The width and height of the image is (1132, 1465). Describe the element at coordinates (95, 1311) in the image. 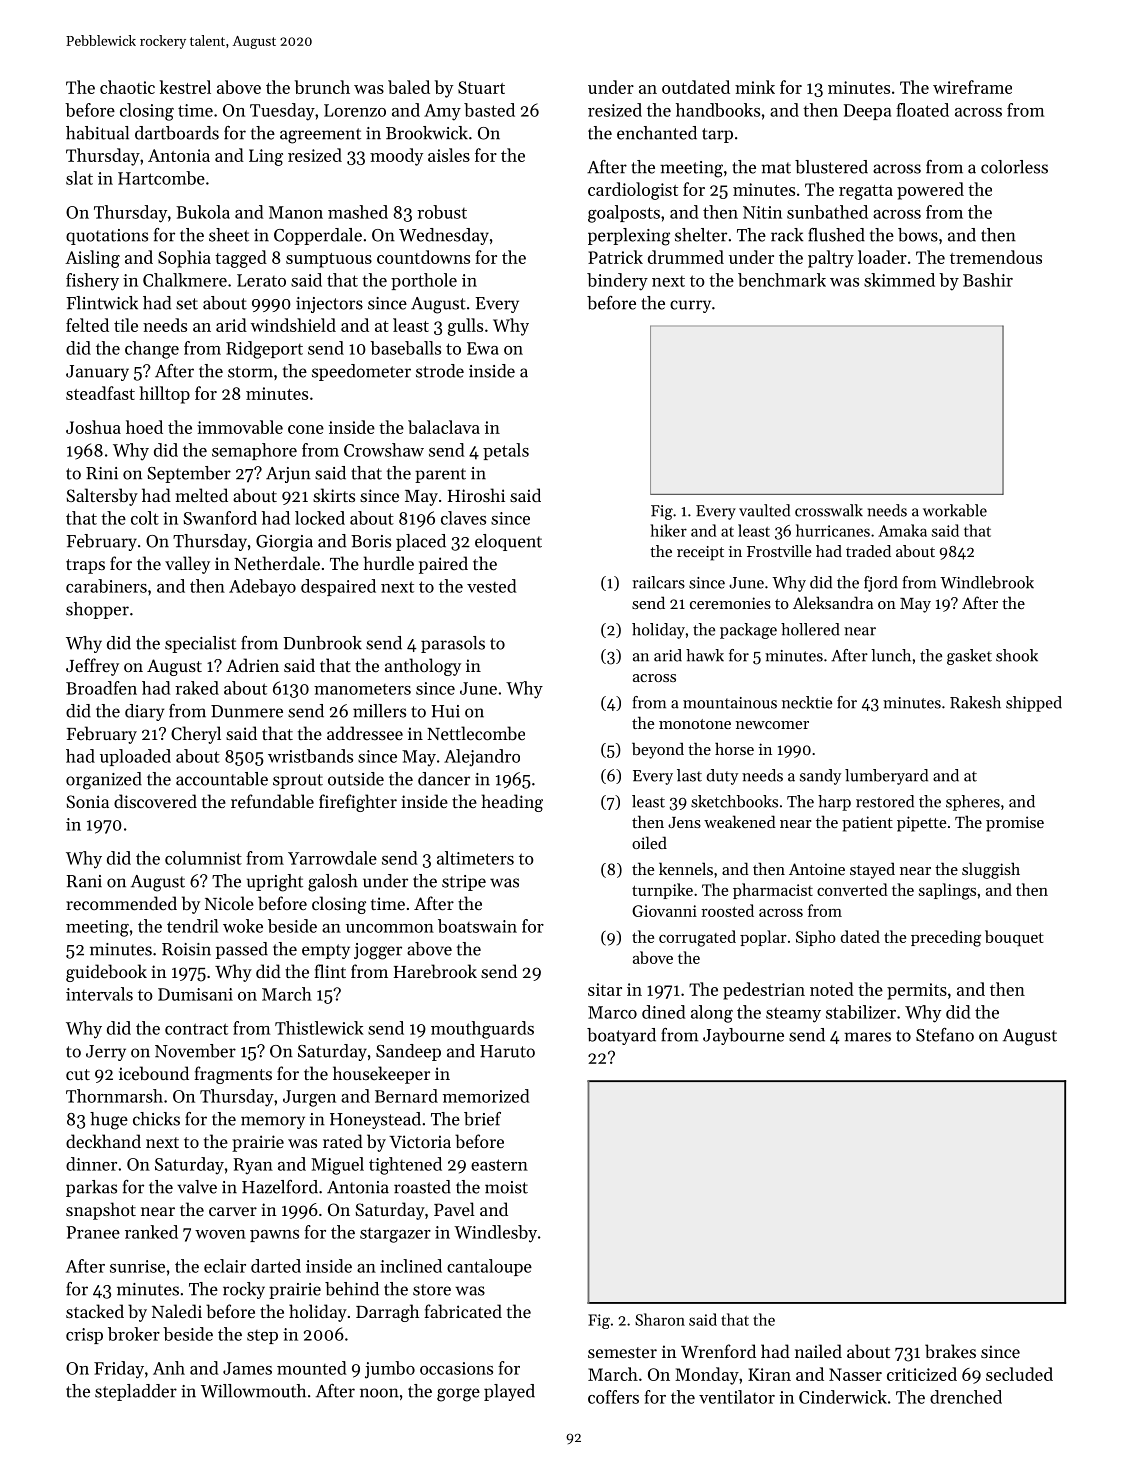

I see `stacked` at that location.
